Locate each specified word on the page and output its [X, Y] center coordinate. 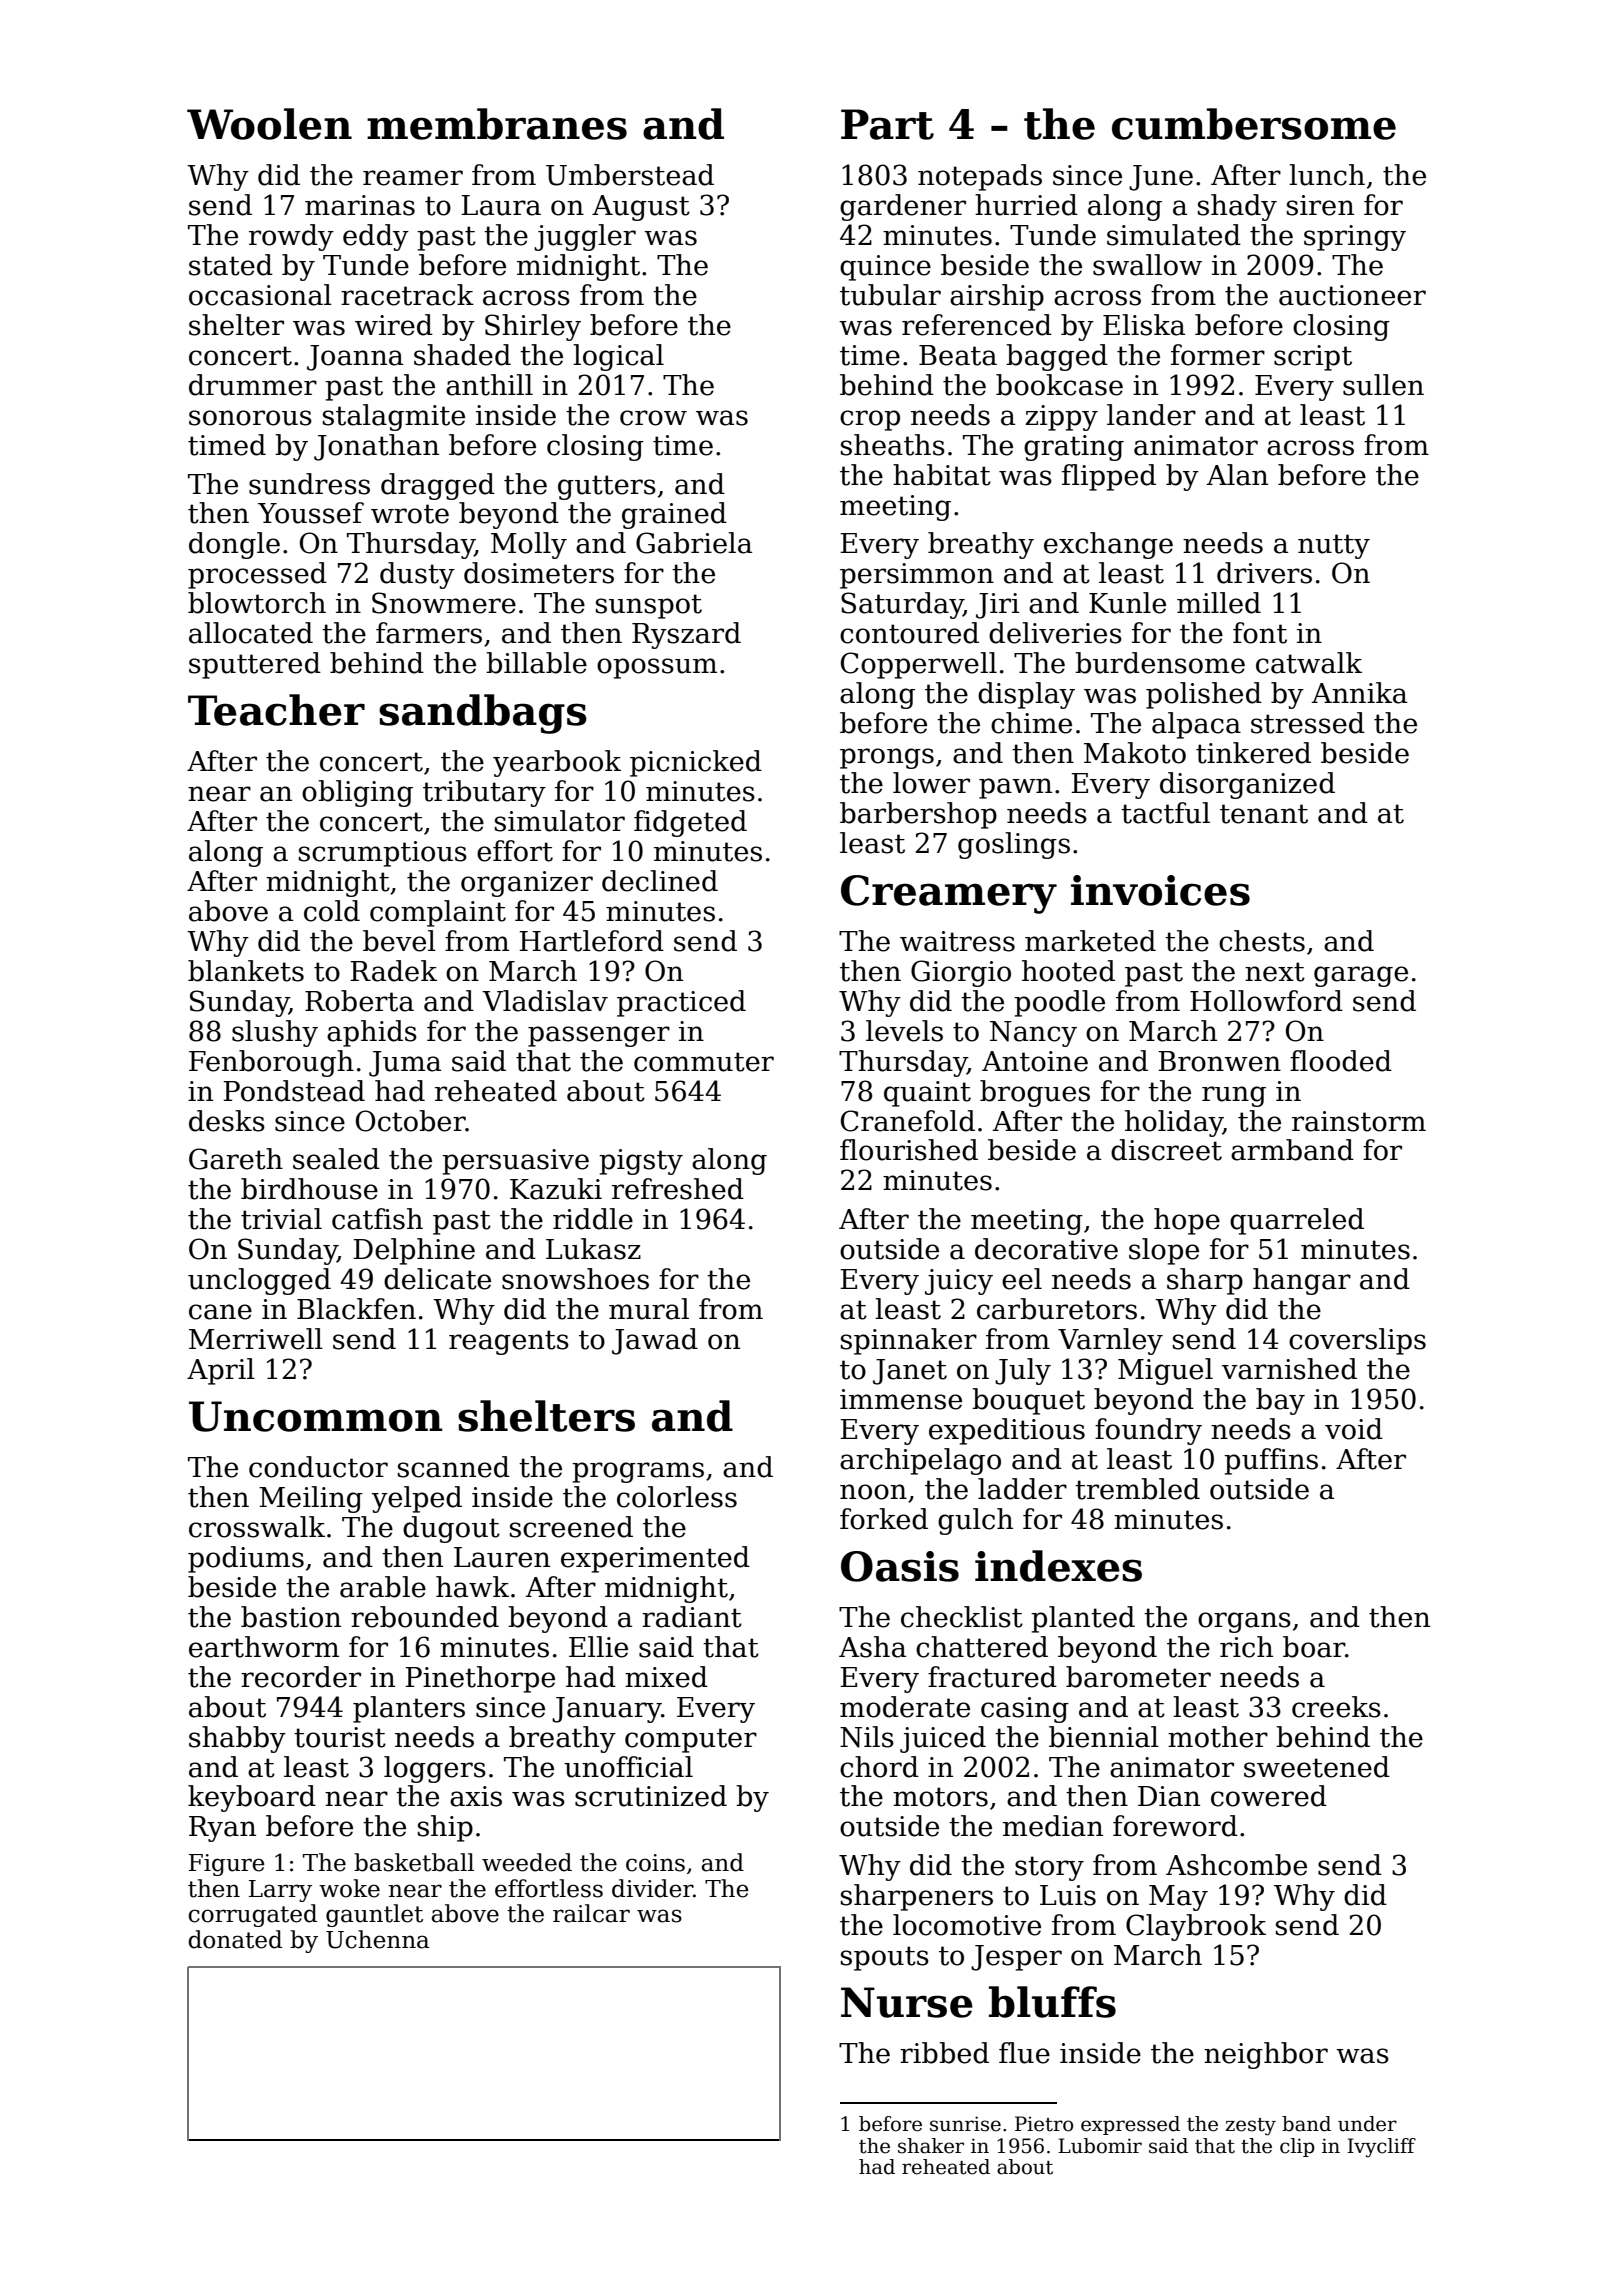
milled [1219, 603]
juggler [585, 237]
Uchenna [377, 1939]
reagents [509, 1342]
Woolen [269, 124]
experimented [655, 1559]
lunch [1327, 175]
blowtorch [257, 603]
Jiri [997, 606]
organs [1244, 1622]
